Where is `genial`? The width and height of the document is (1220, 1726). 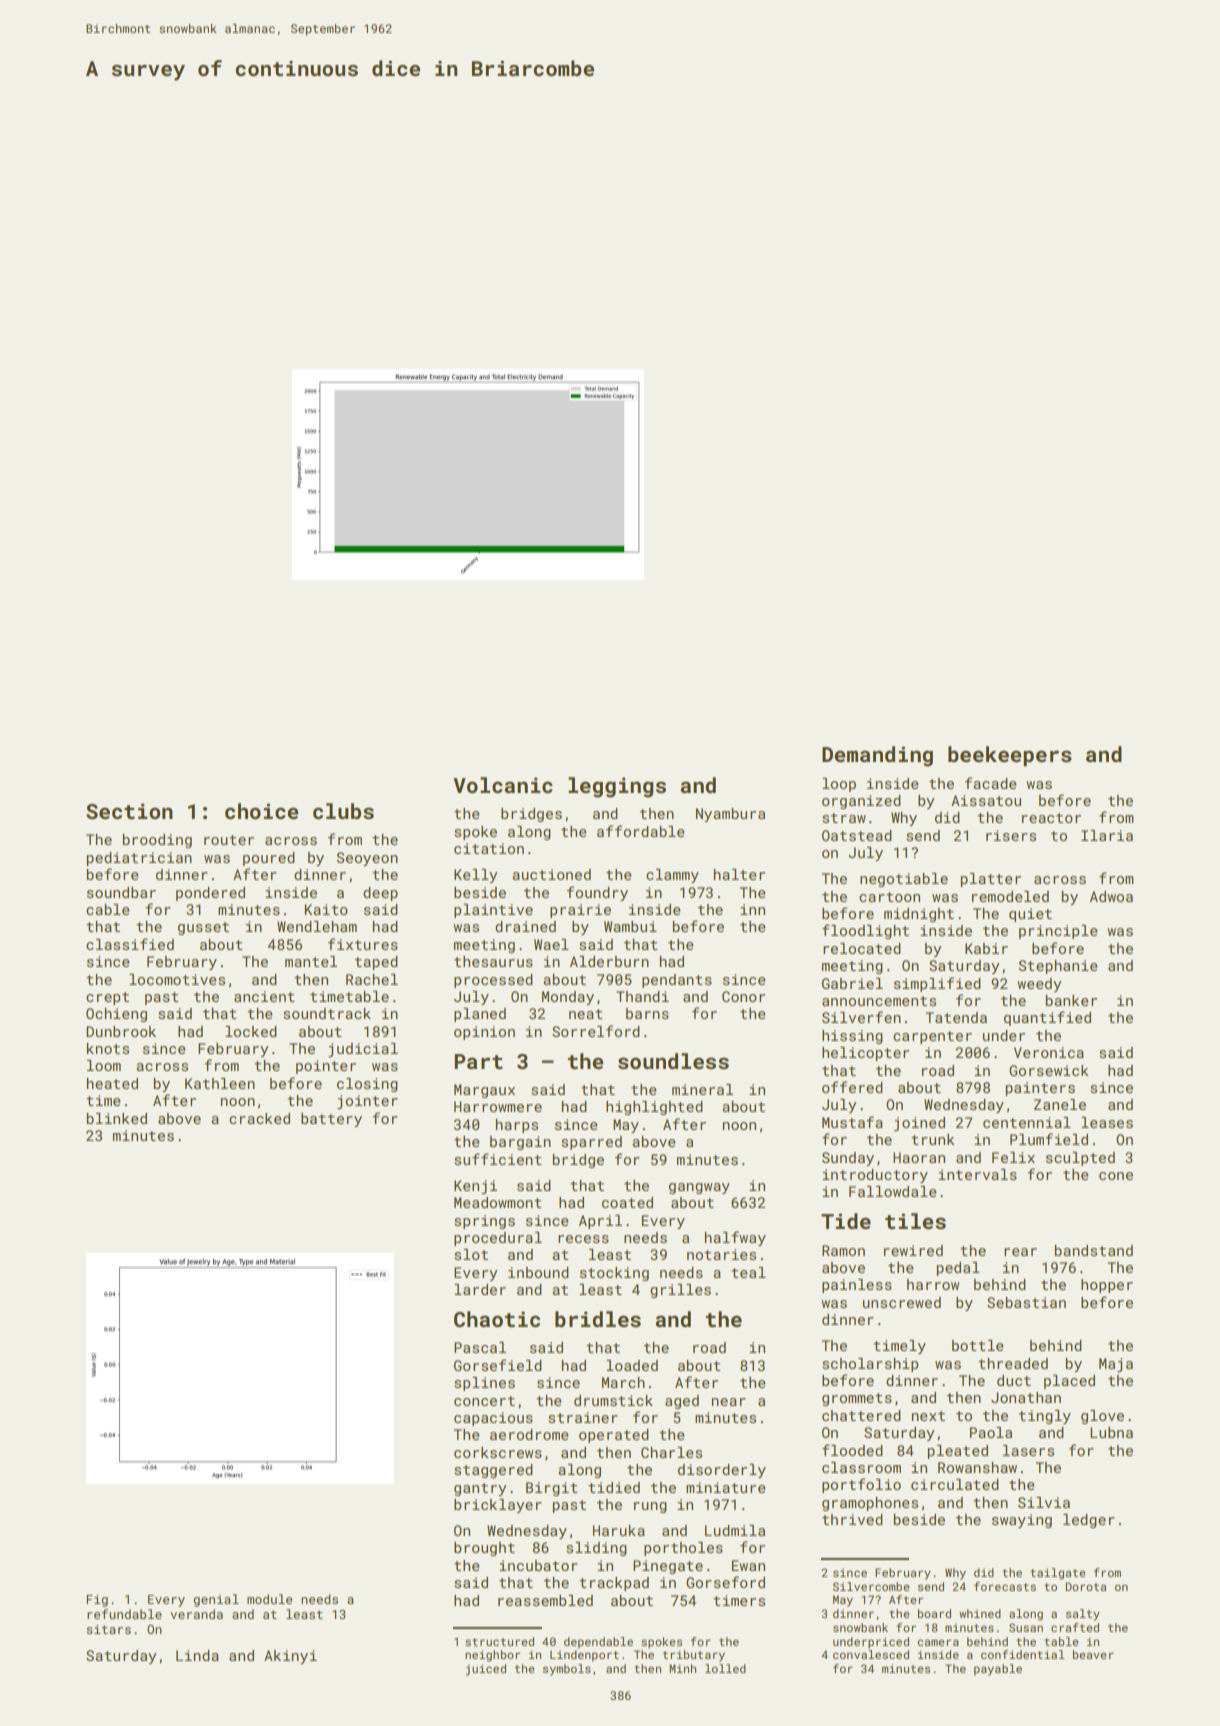 genial is located at coordinates (216, 1600).
